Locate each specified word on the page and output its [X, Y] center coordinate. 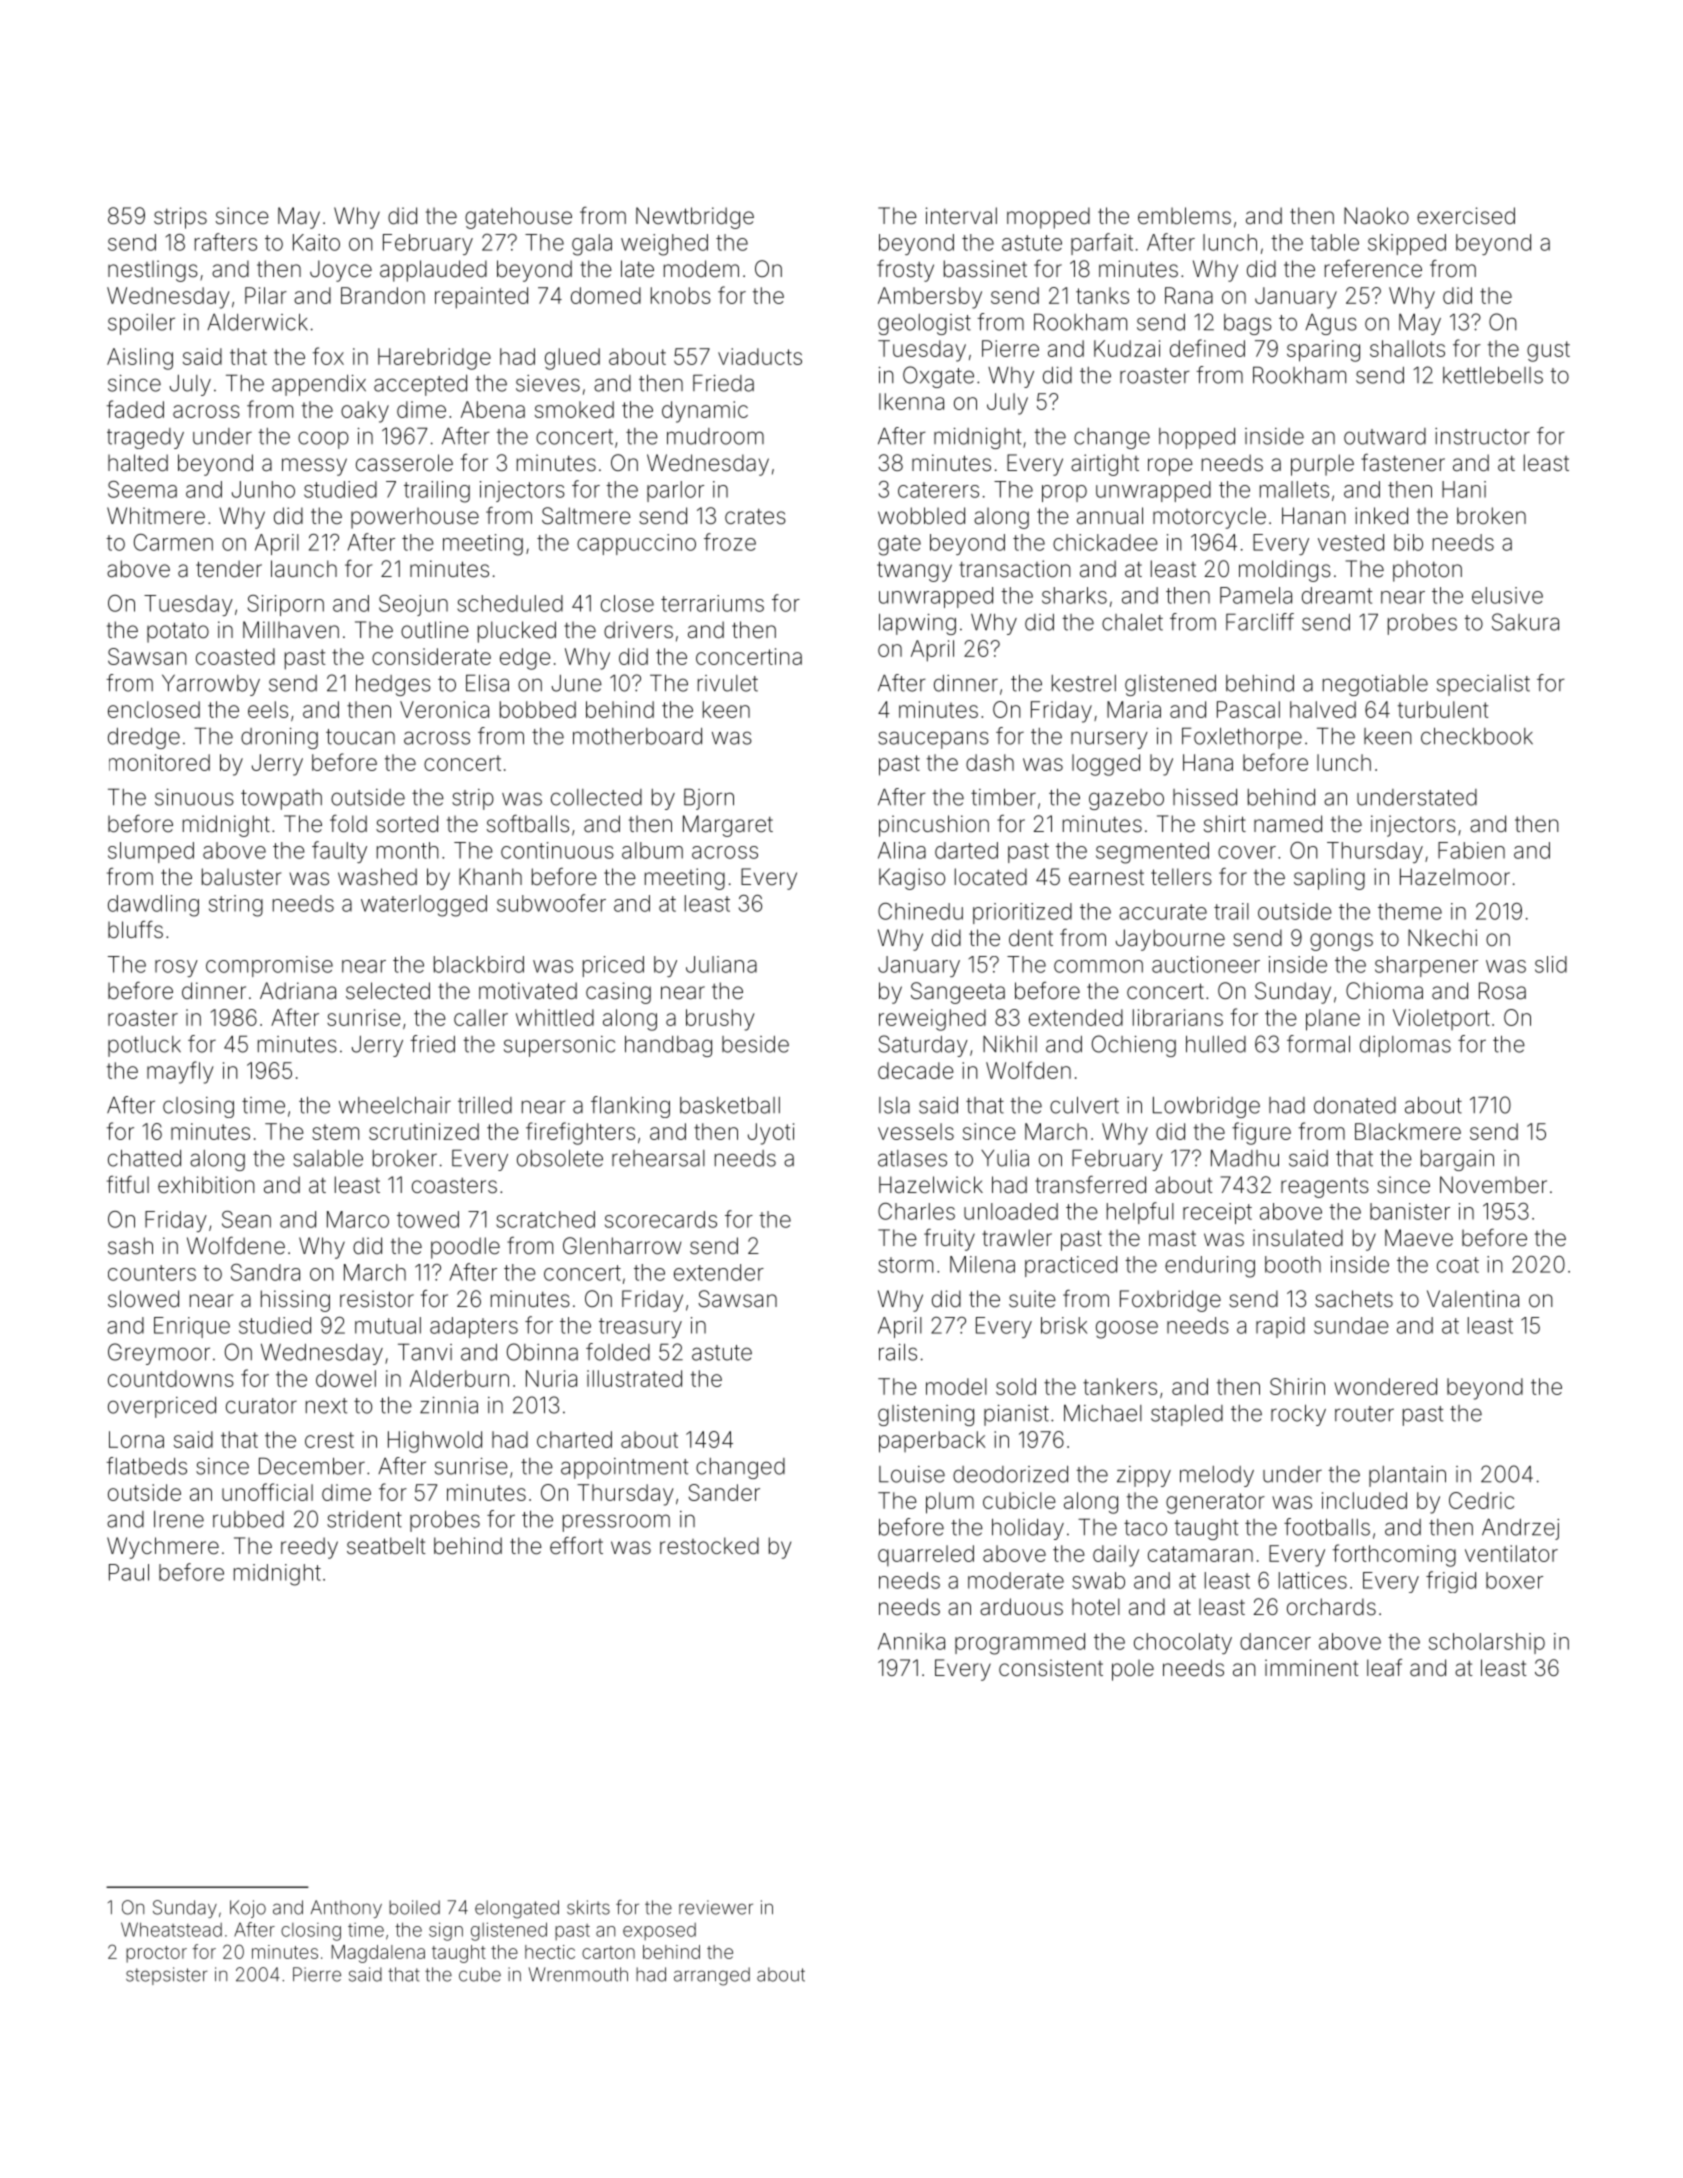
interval [961, 216]
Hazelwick [931, 1185]
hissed [1205, 797]
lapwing [917, 624]
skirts [588, 1907]
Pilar [266, 295]
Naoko [1376, 216]
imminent [1312, 1668]
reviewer [716, 1907]
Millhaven [291, 630]
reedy [309, 1548]
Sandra [265, 1272]
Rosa [1502, 991]
